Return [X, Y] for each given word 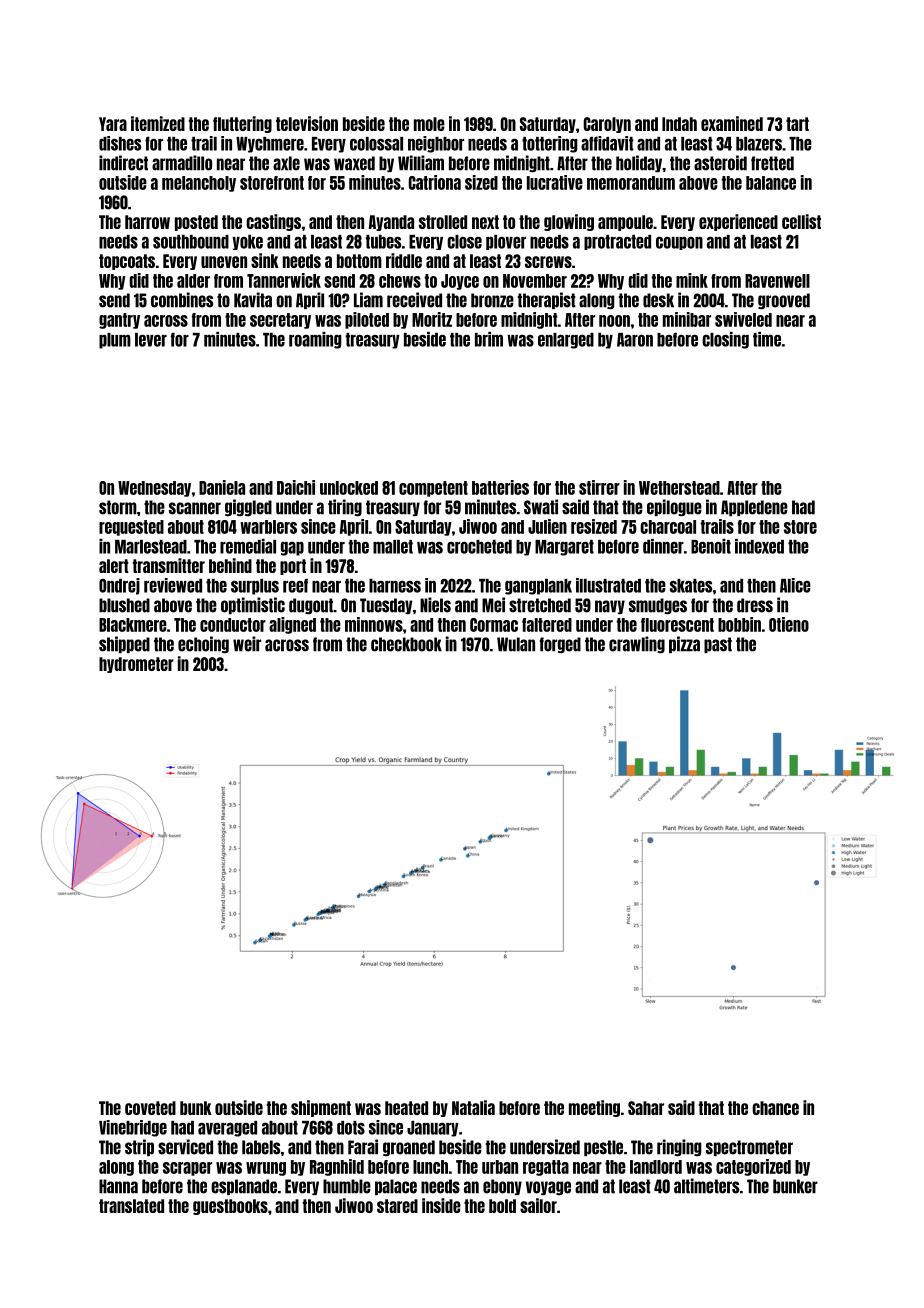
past [718, 645]
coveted [150, 1108]
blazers [759, 144]
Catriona [434, 182]
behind [230, 565]
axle [286, 163]
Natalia [473, 1107]
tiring [345, 507]
